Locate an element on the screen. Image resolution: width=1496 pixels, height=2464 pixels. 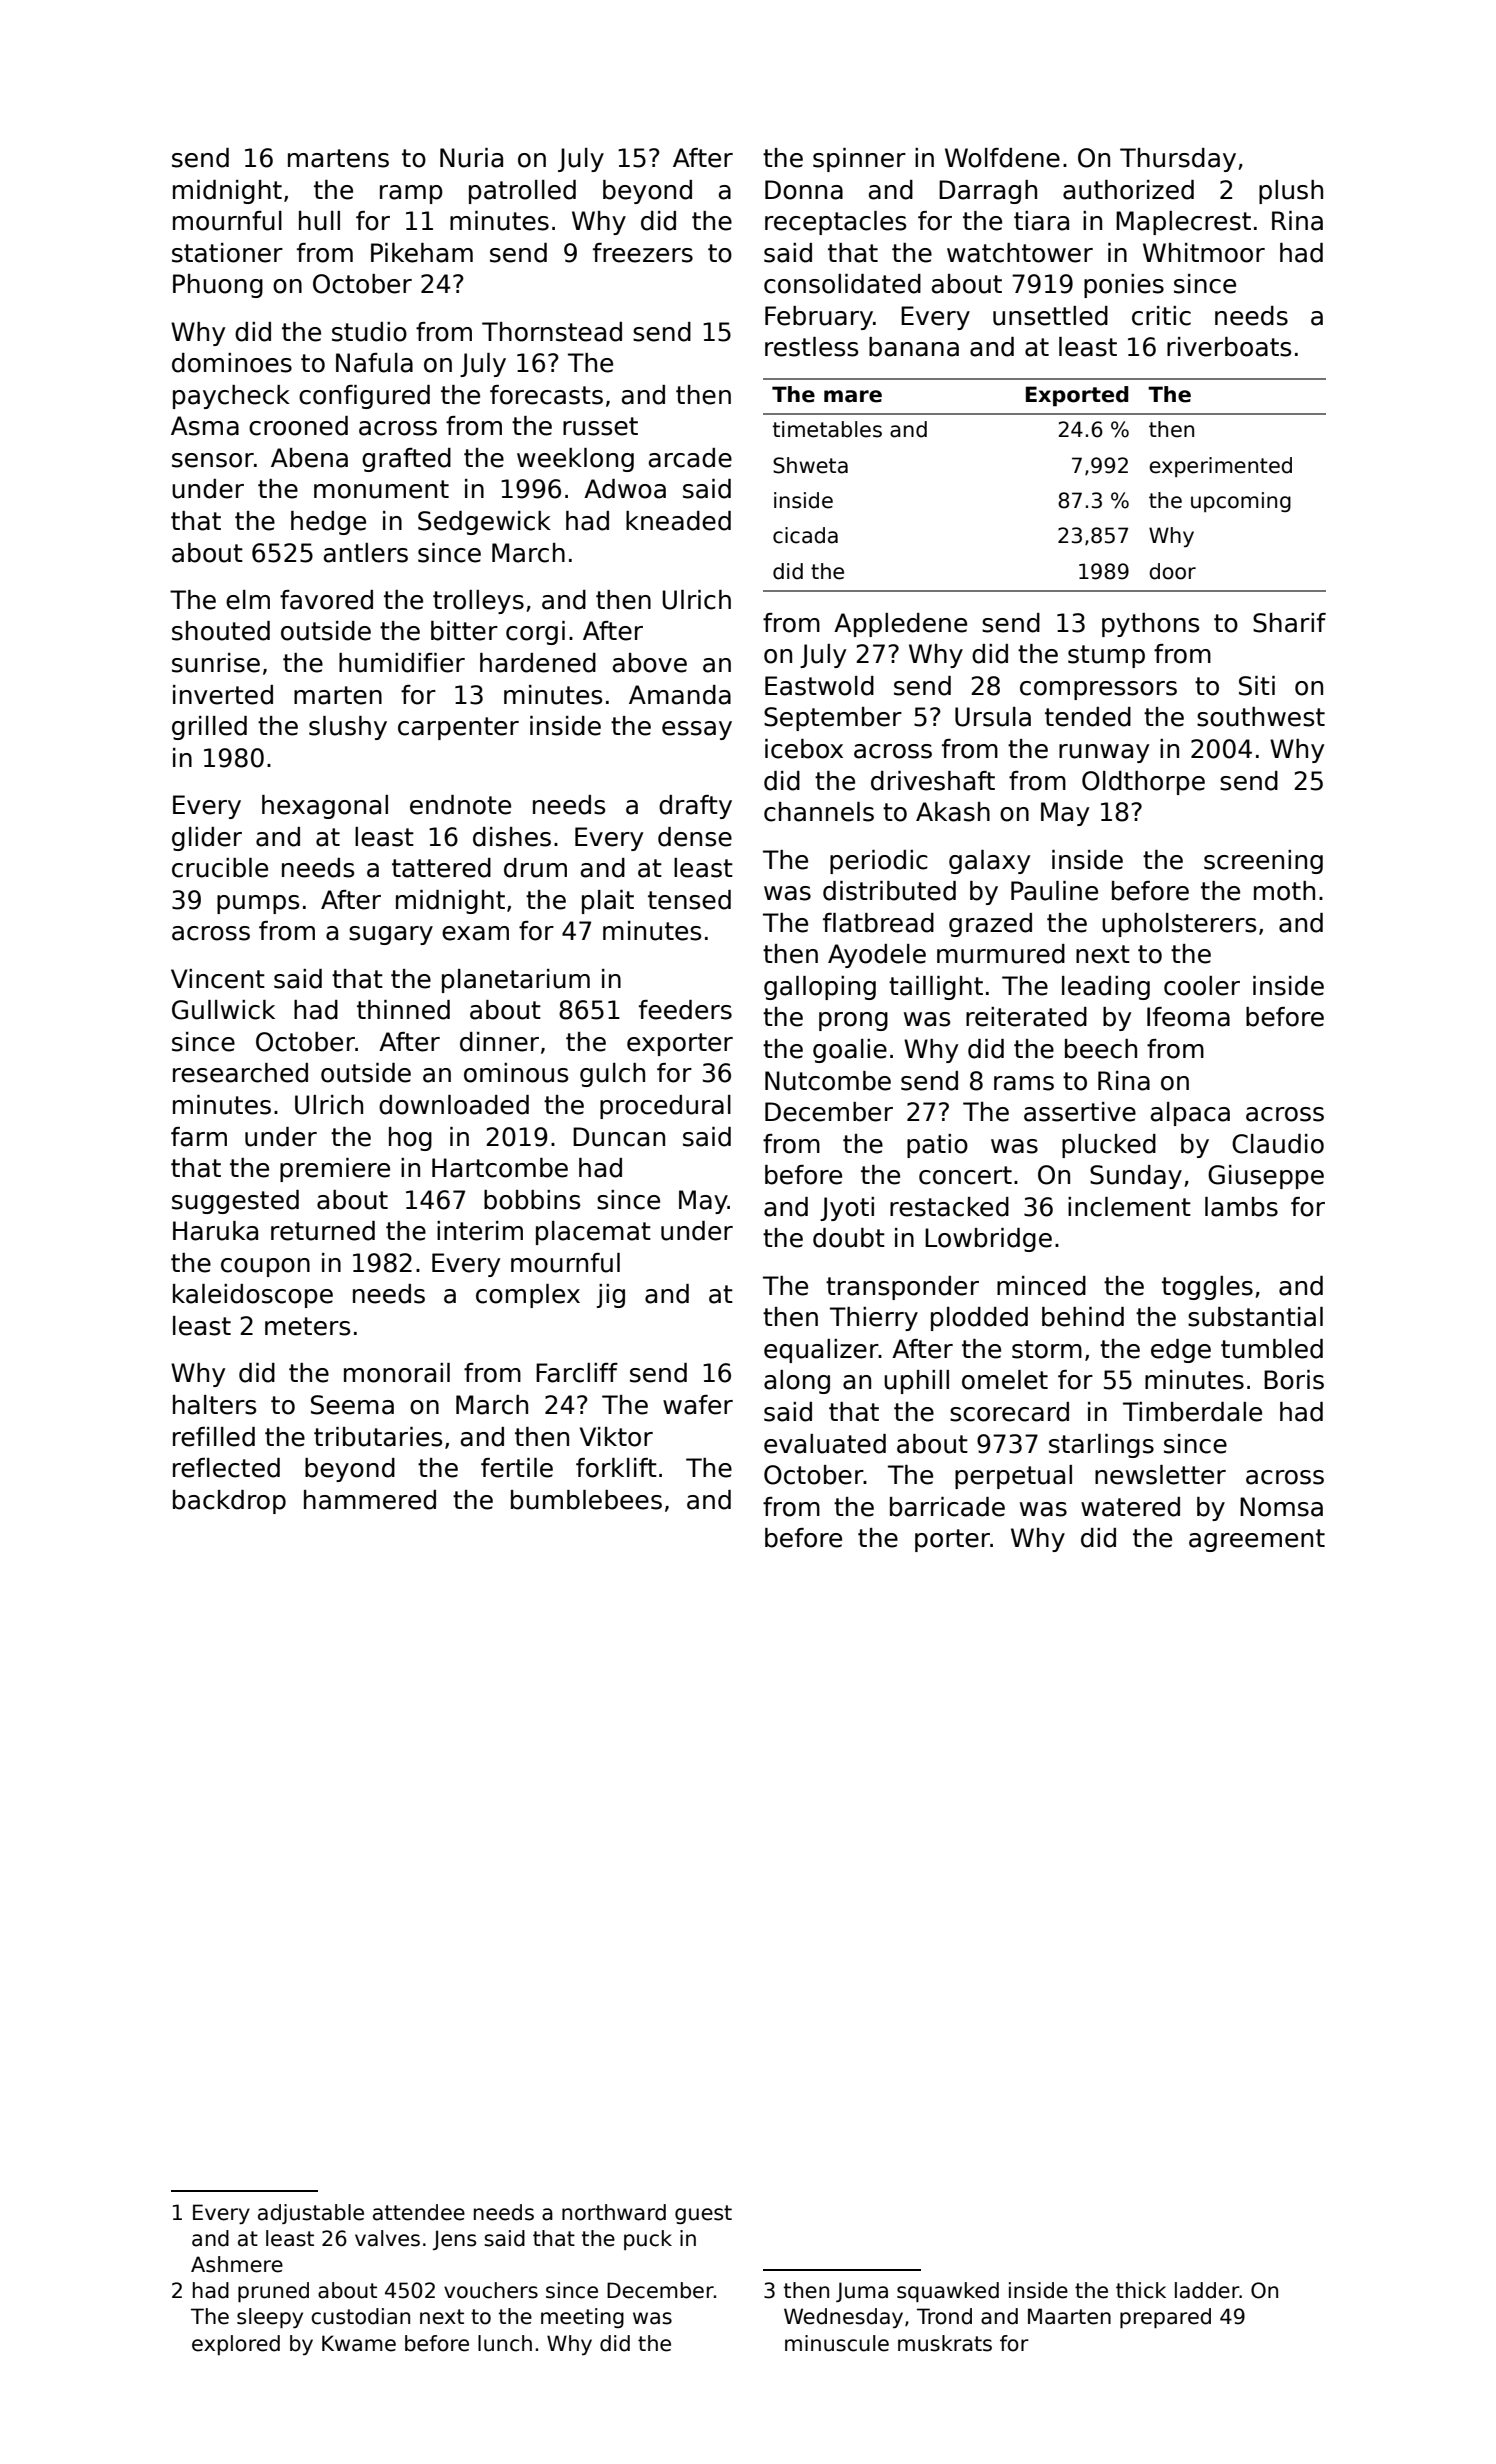
ladder is located at coordinates (1207, 2290).
